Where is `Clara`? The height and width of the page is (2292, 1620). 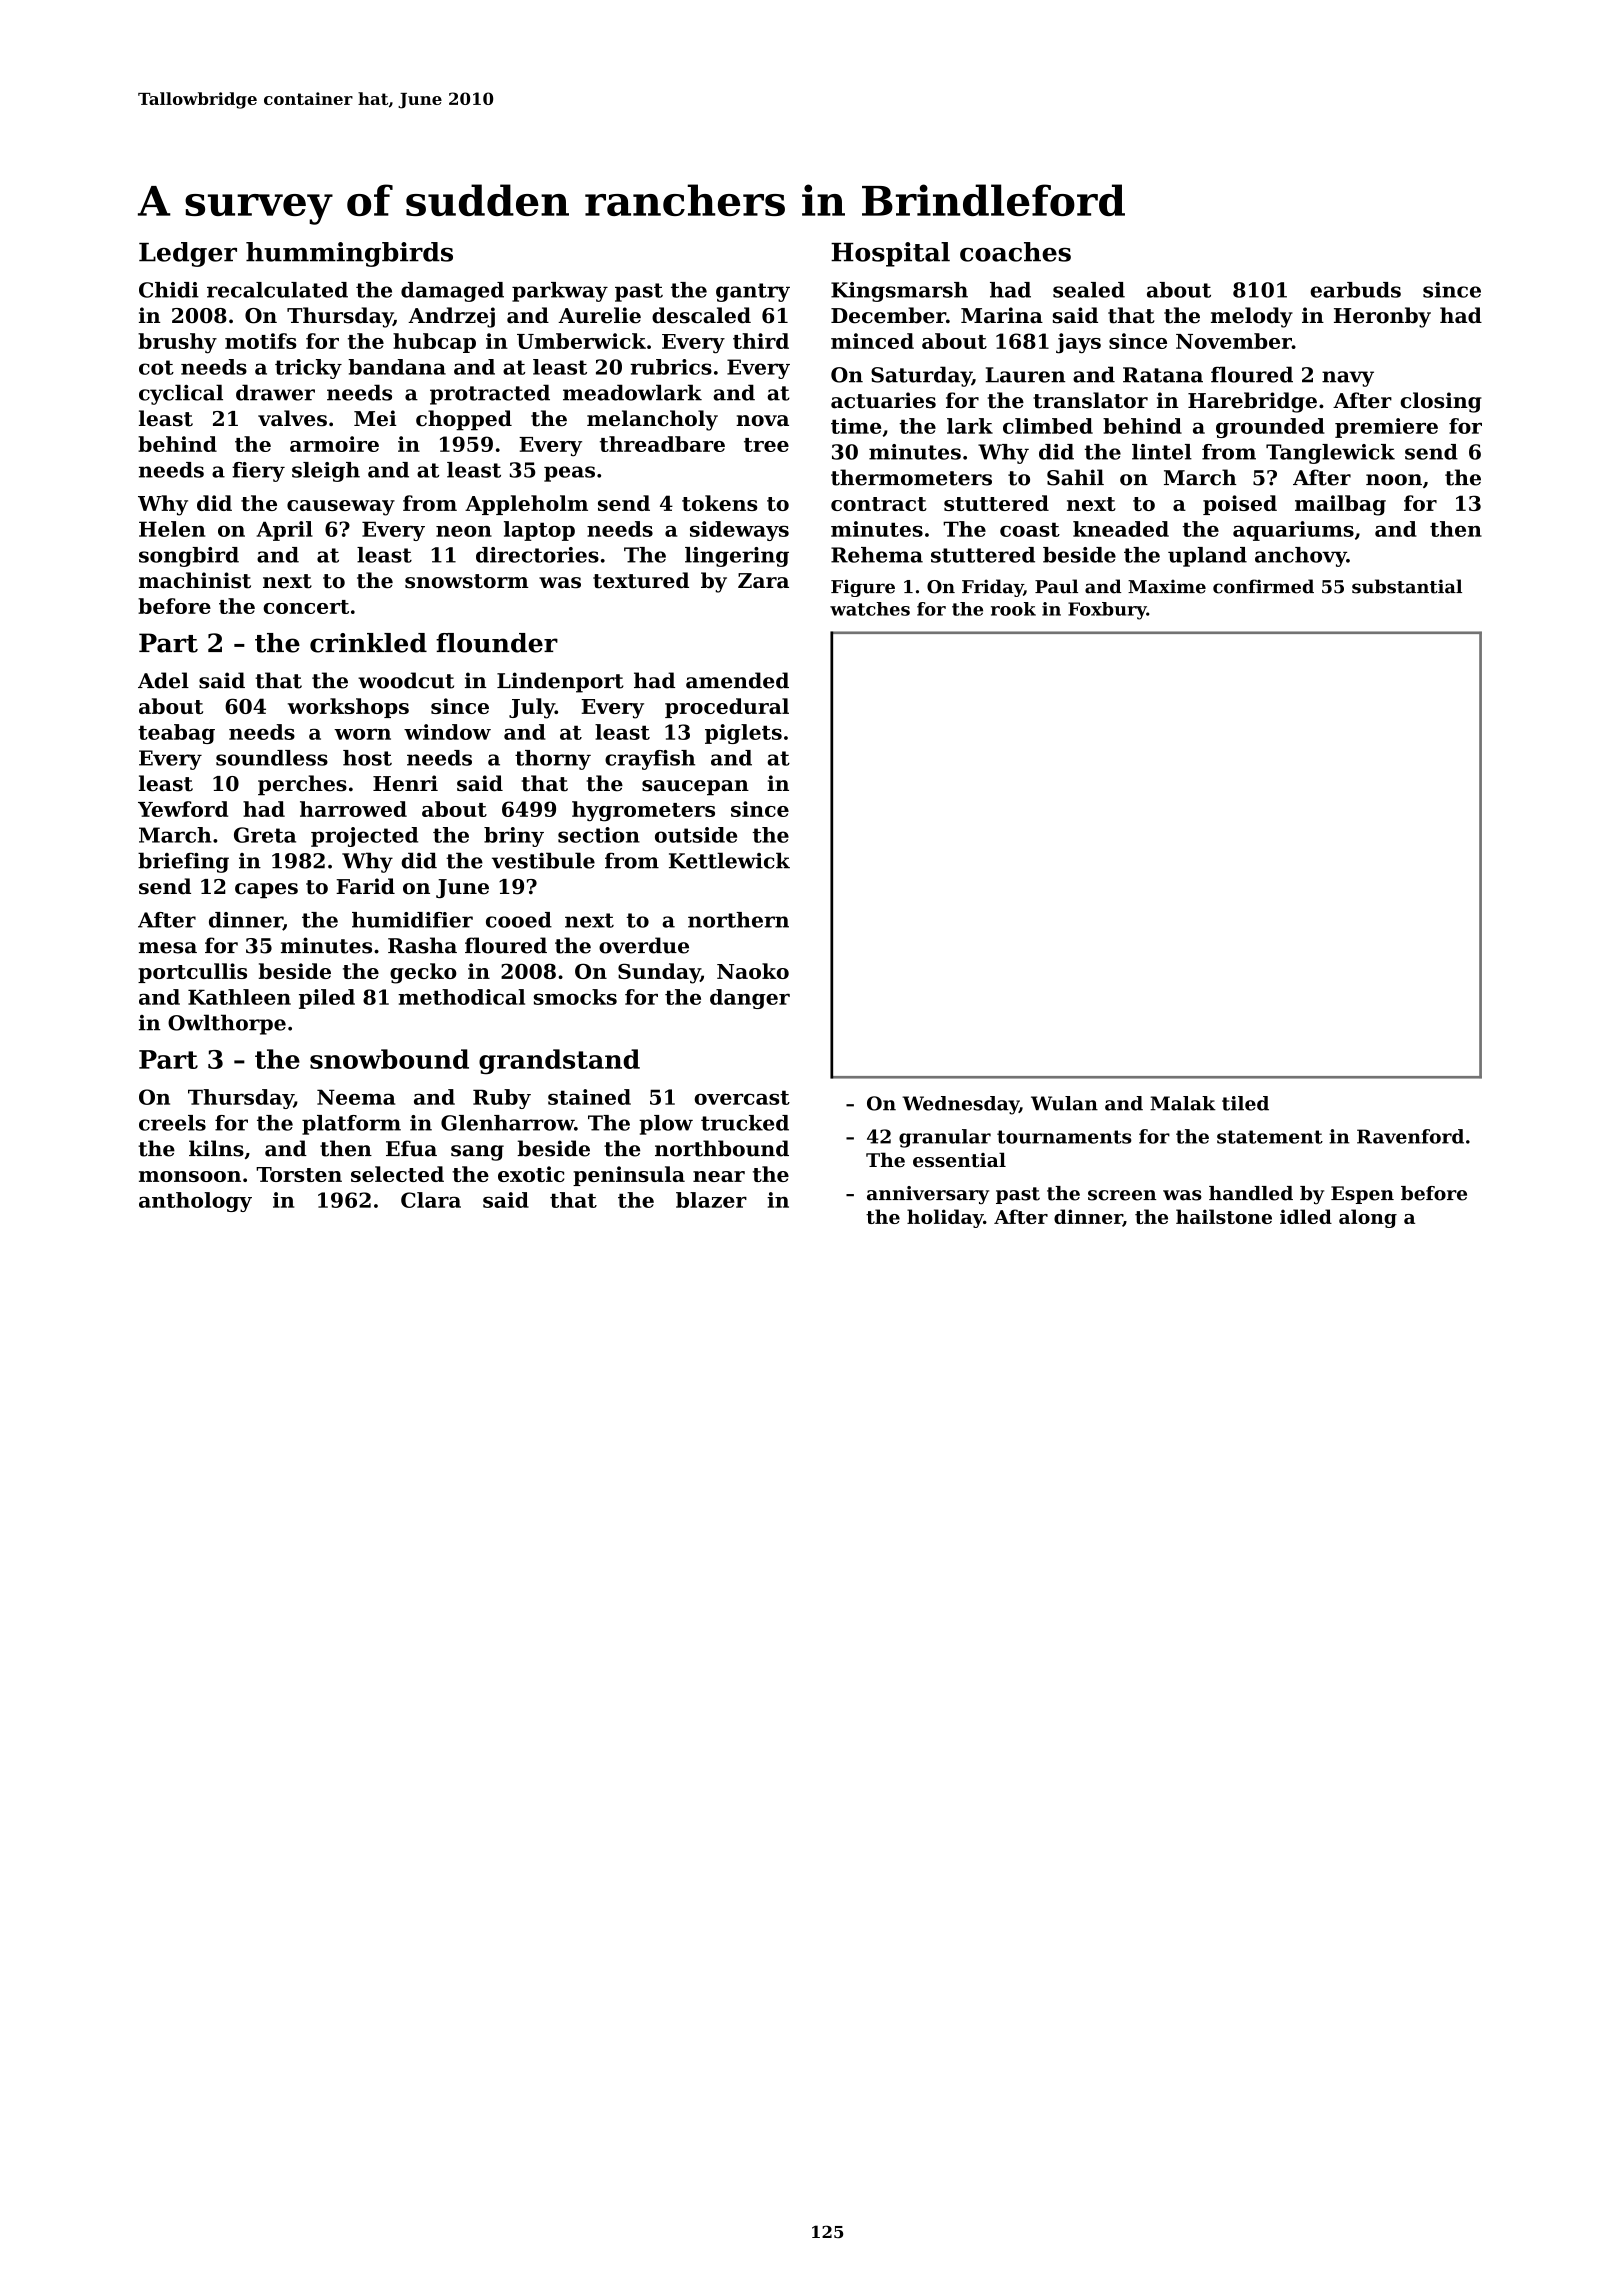
Clara is located at coordinates (431, 1200).
